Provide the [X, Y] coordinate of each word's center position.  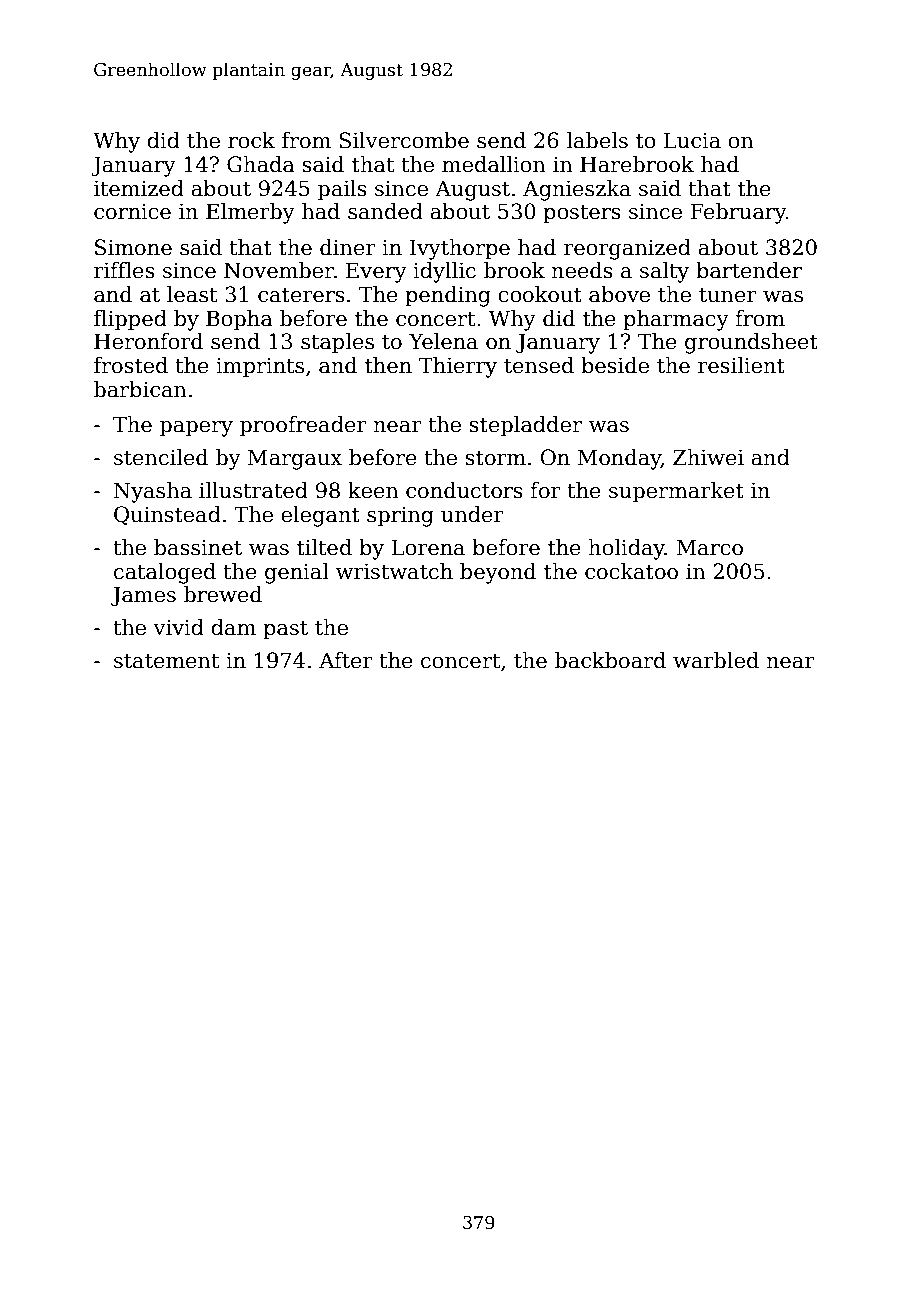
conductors [464, 490]
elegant [320, 516]
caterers [301, 295]
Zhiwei [708, 457]
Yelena [443, 341]
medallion [494, 164]
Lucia [692, 140]
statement [166, 661]
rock [251, 140]
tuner [728, 295]
